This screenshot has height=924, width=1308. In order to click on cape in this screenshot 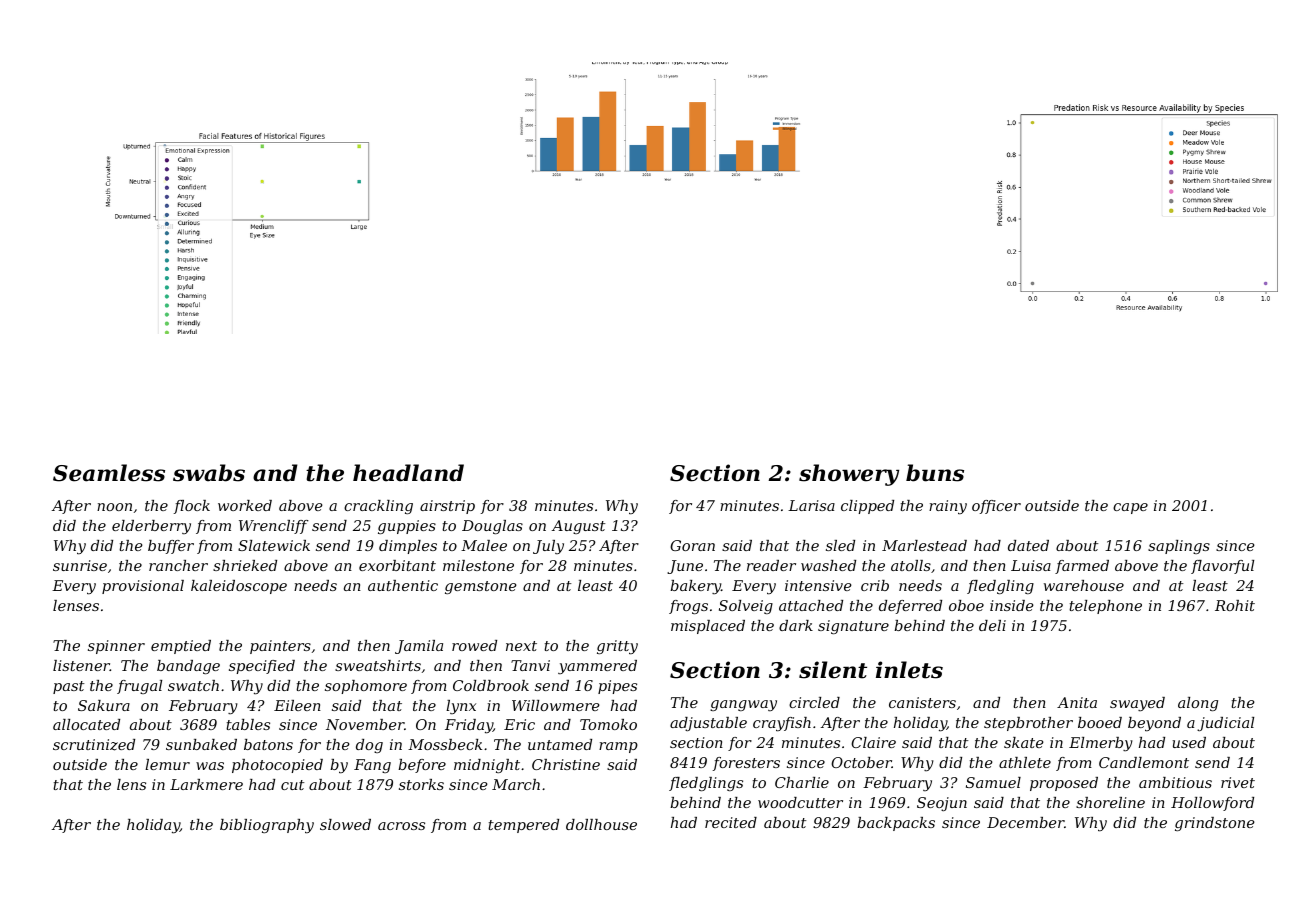, I will do `click(1130, 508)`.
